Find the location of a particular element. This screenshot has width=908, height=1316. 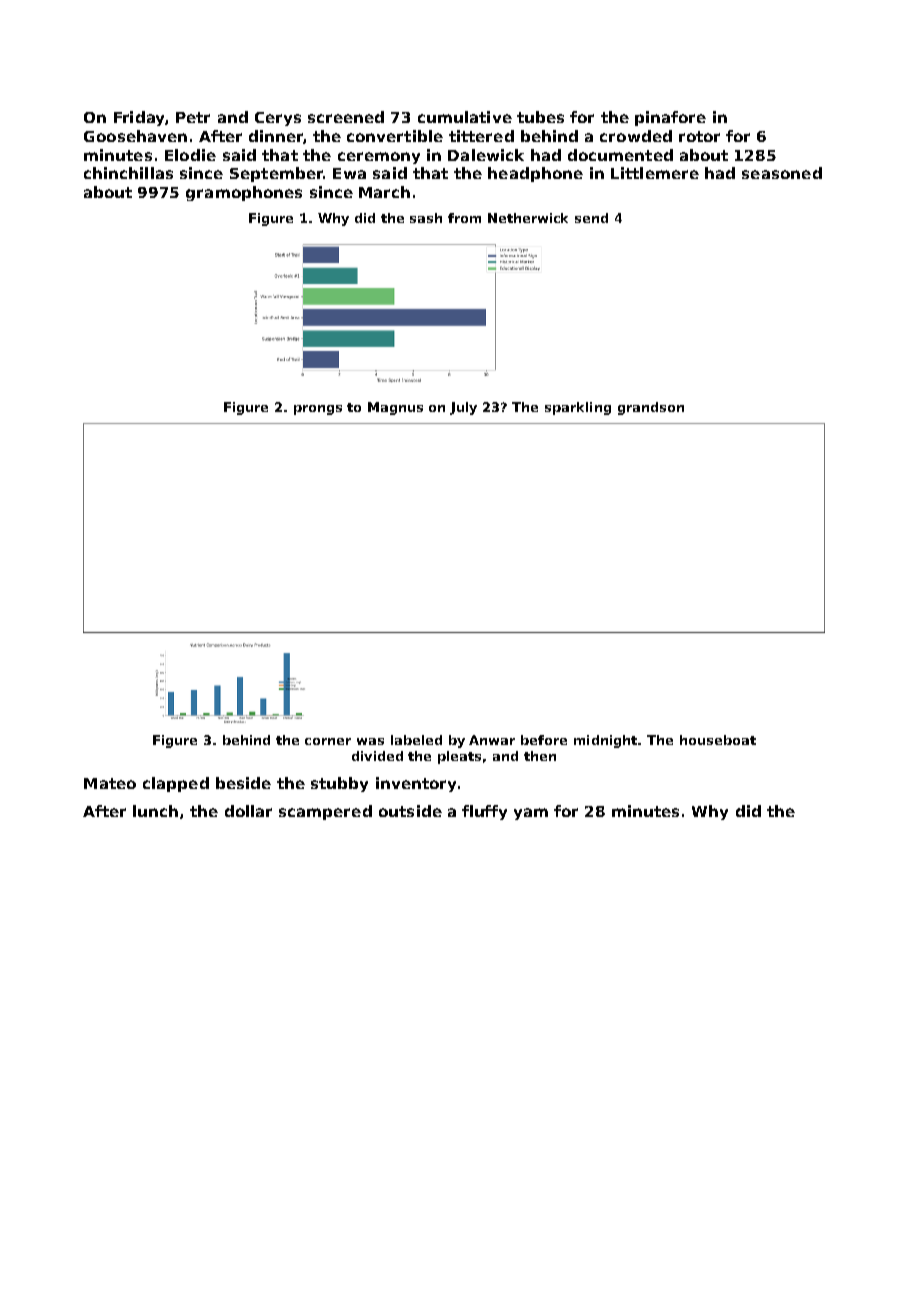

beside is located at coordinates (243, 783).
